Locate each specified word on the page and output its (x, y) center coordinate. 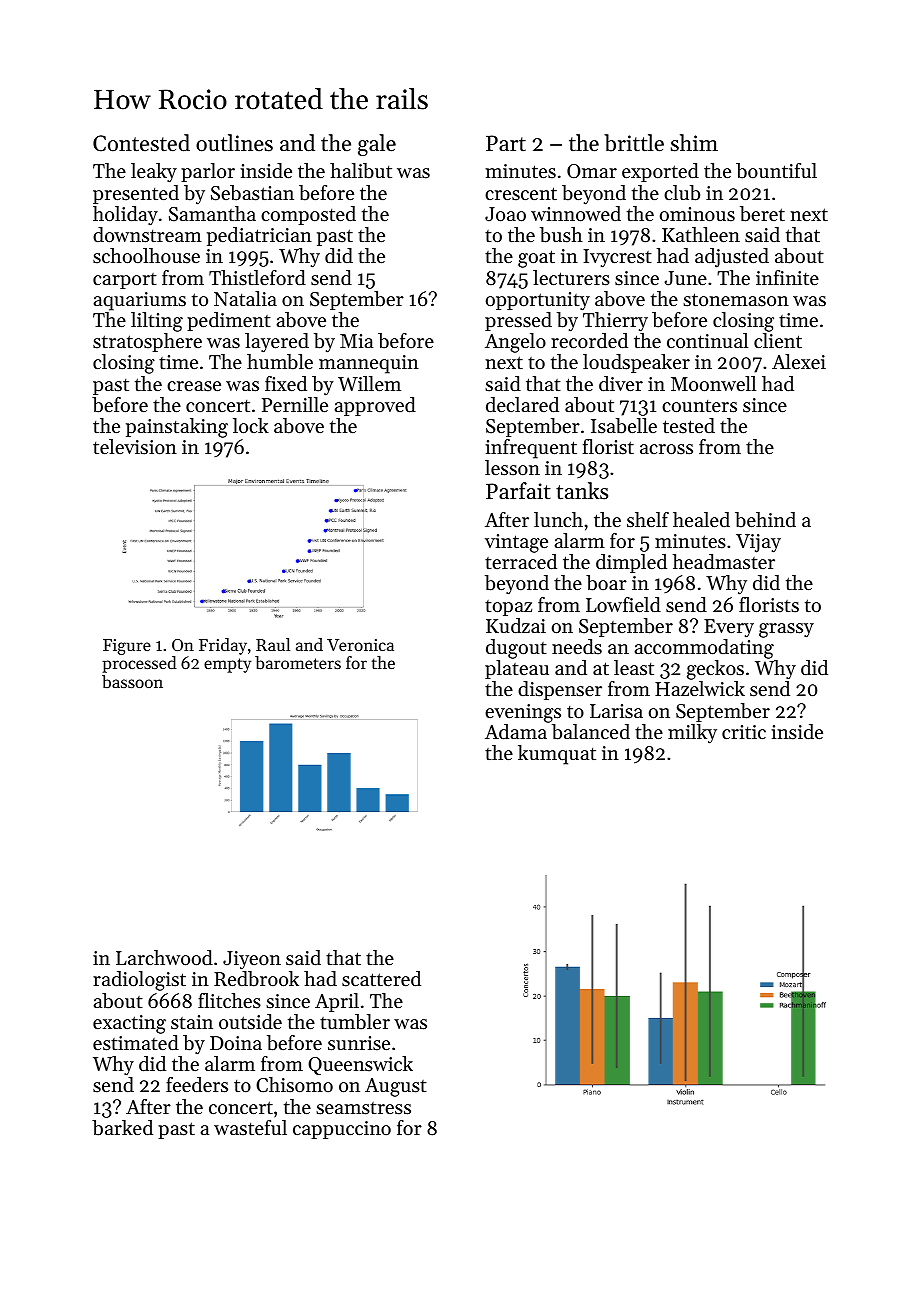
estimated (136, 1043)
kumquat (557, 755)
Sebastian (252, 193)
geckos (715, 670)
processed (139, 664)
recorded (589, 341)
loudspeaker (636, 363)
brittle (634, 143)
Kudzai (516, 625)
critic (744, 732)
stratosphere (147, 342)
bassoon (132, 681)
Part (506, 143)
